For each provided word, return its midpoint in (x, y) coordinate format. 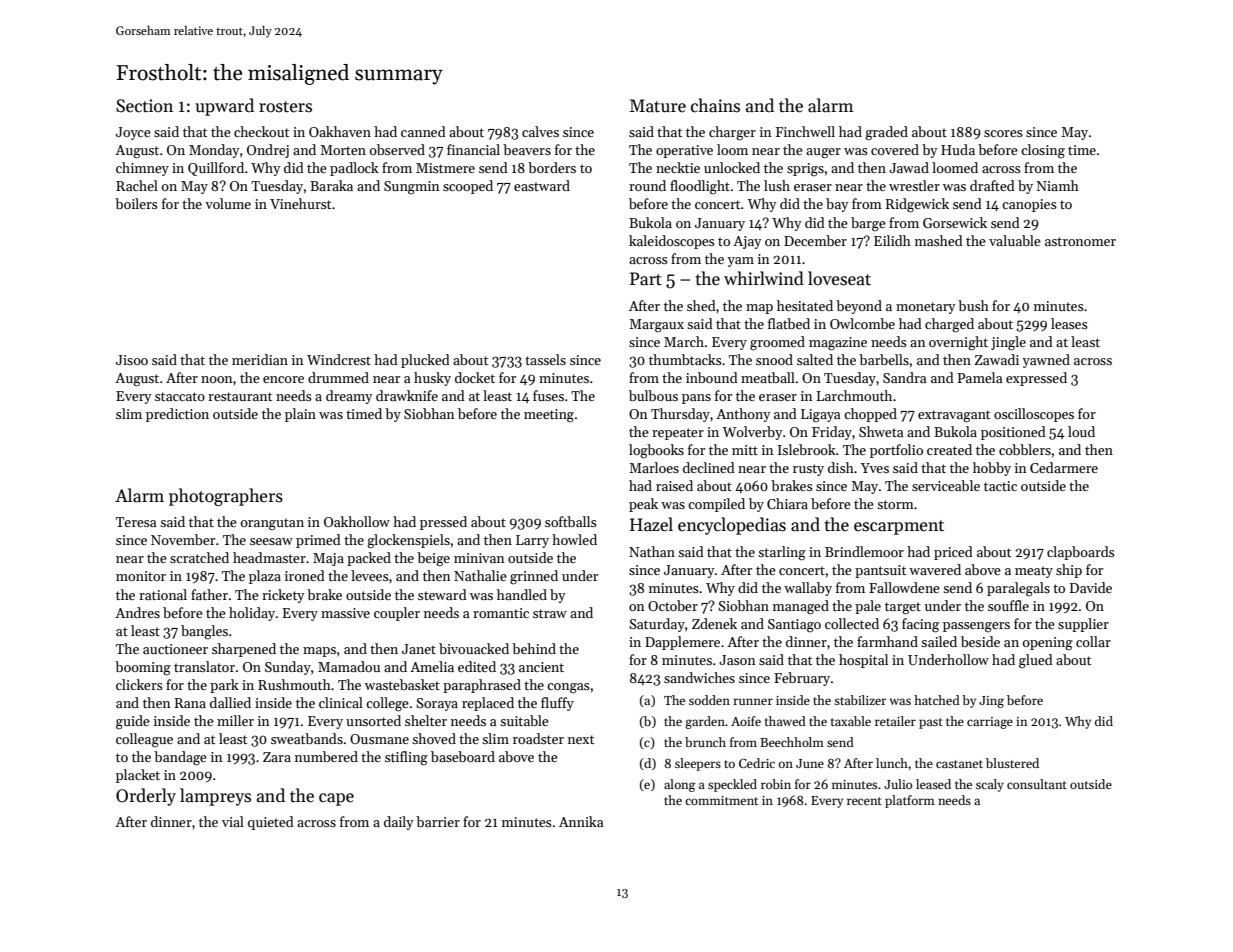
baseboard (463, 756)
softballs (571, 521)
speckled (732, 785)
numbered (326, 756)
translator (204, 666)
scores (1003, 133)
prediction (177, 415)
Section (144, 106)
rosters (285, 107)
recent (864, 801)
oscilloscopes (1034, 415)
